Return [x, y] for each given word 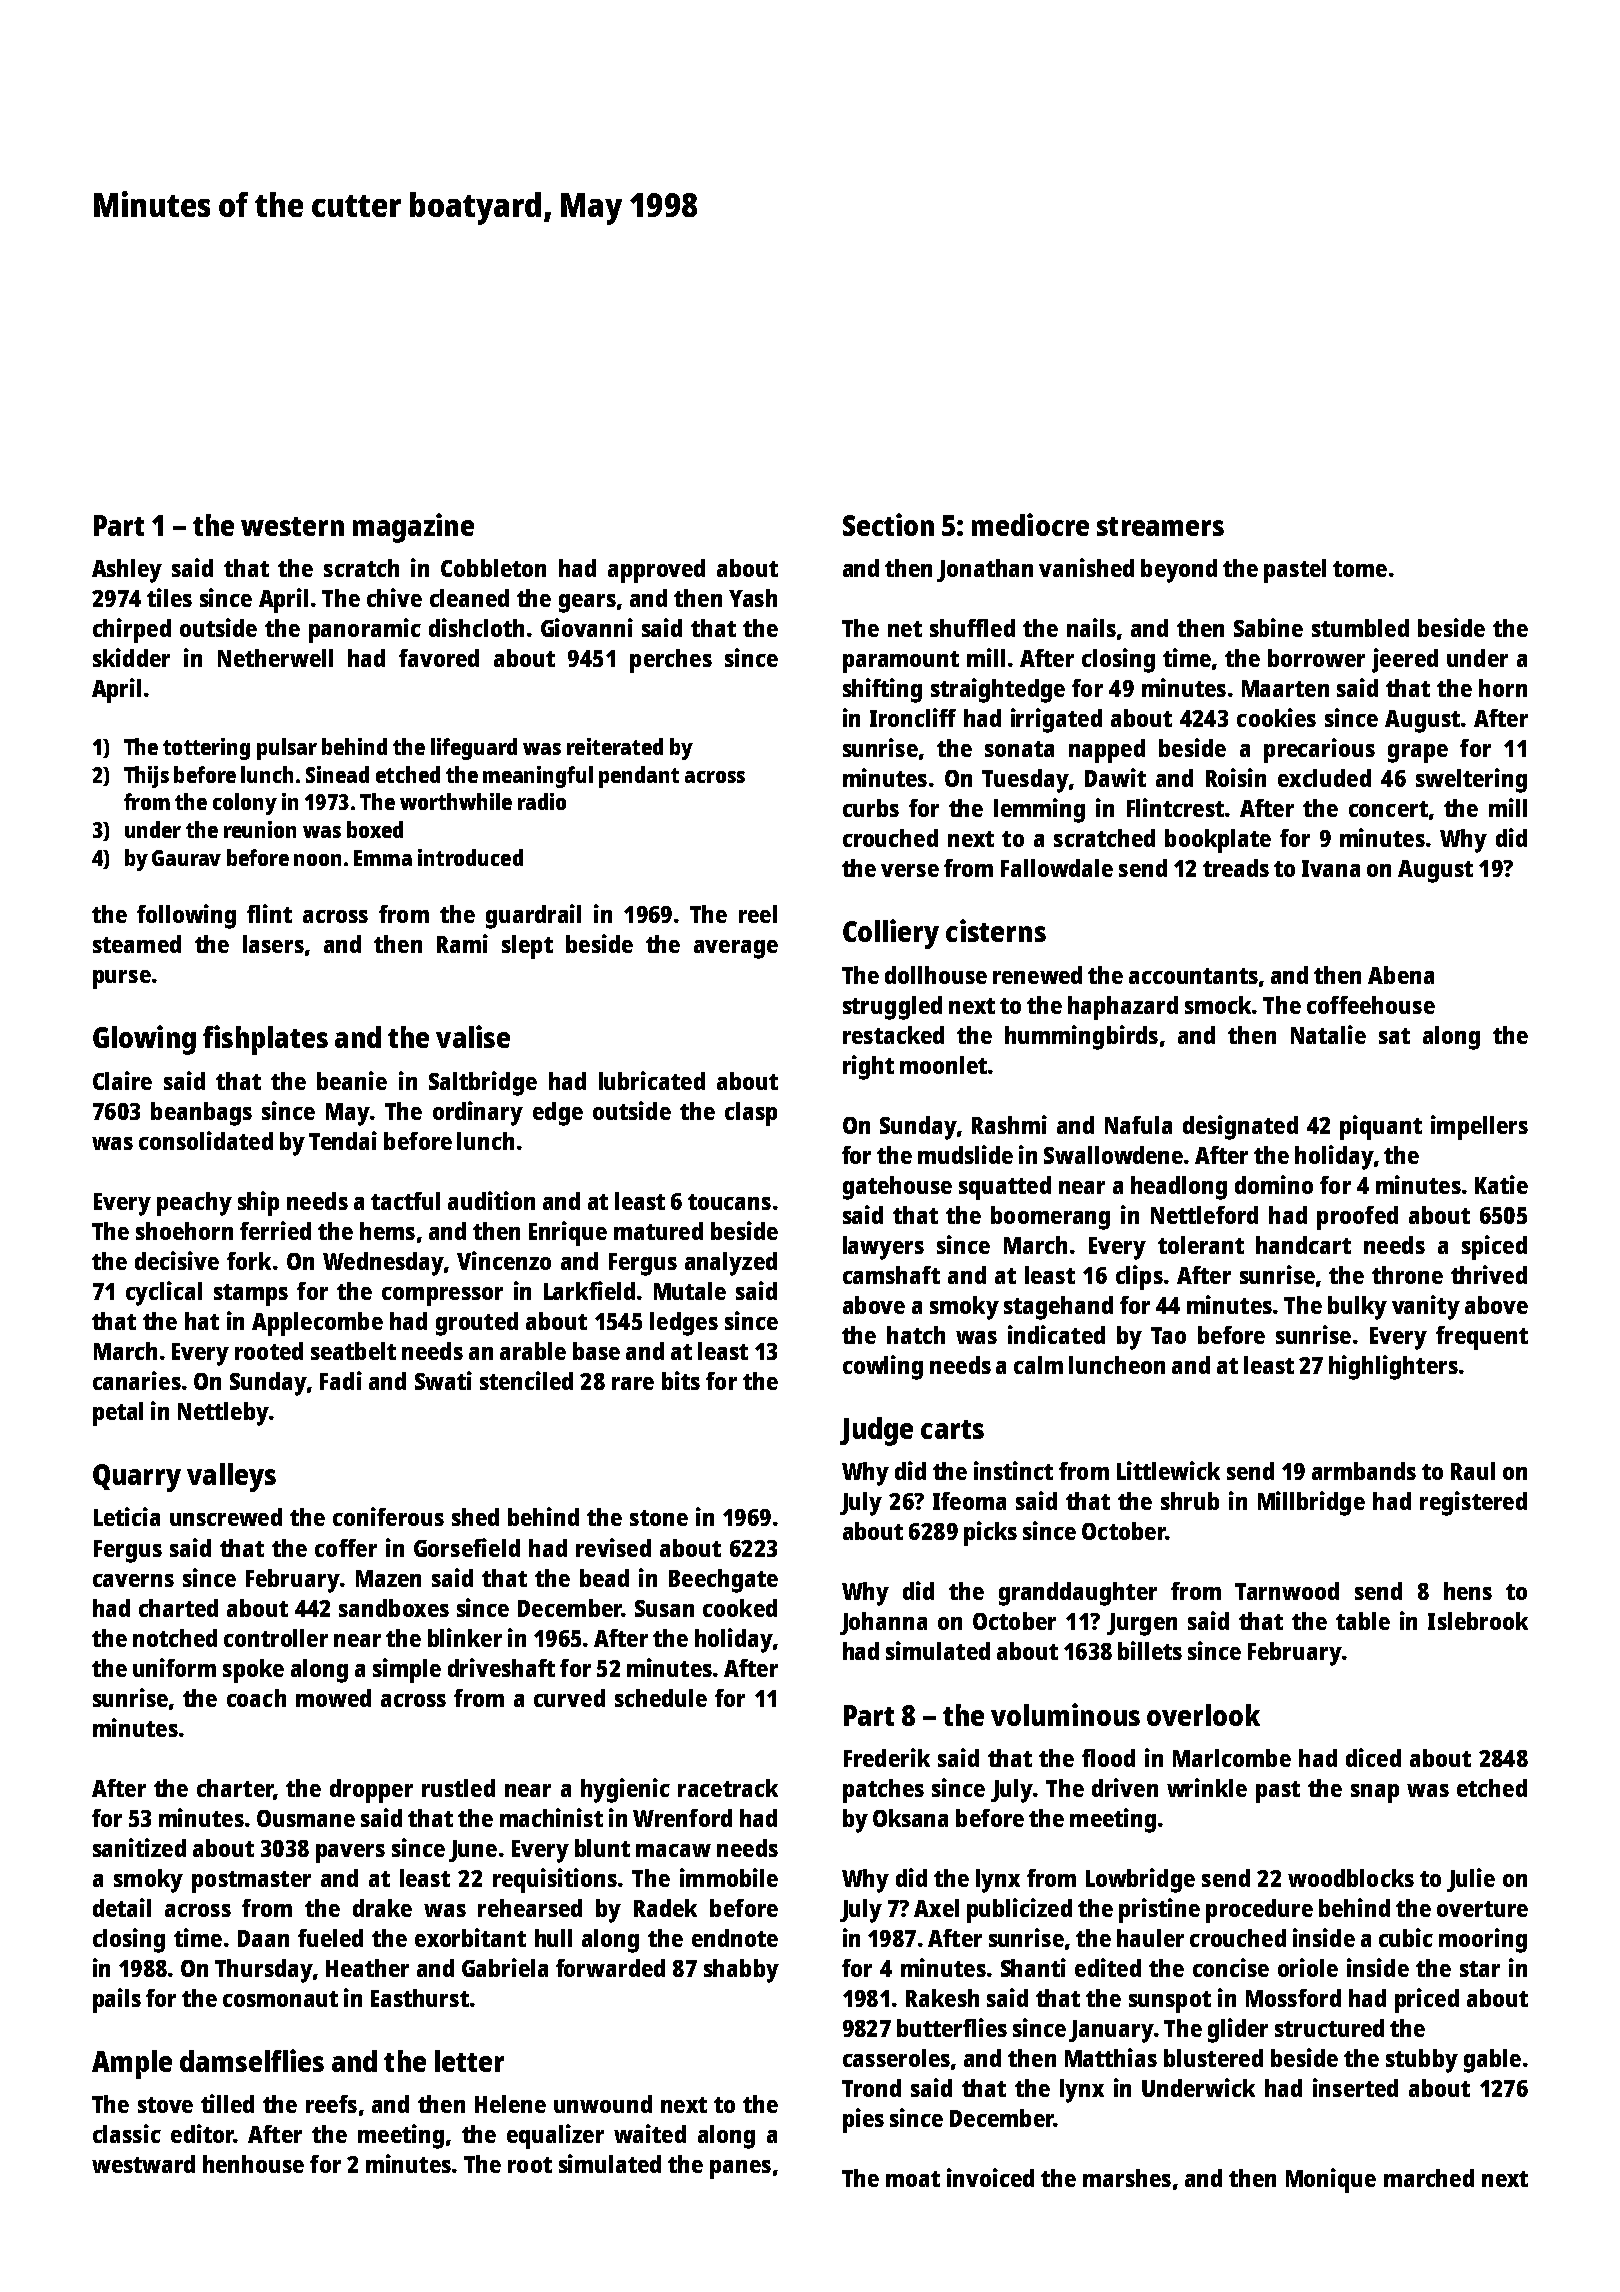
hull [553, 1938]
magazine [413, 528]
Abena [1401, 975]
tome [1360, 569]
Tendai [343, 1140]
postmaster [251, 1882]
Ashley [127, 571]
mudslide [965, 1154]
